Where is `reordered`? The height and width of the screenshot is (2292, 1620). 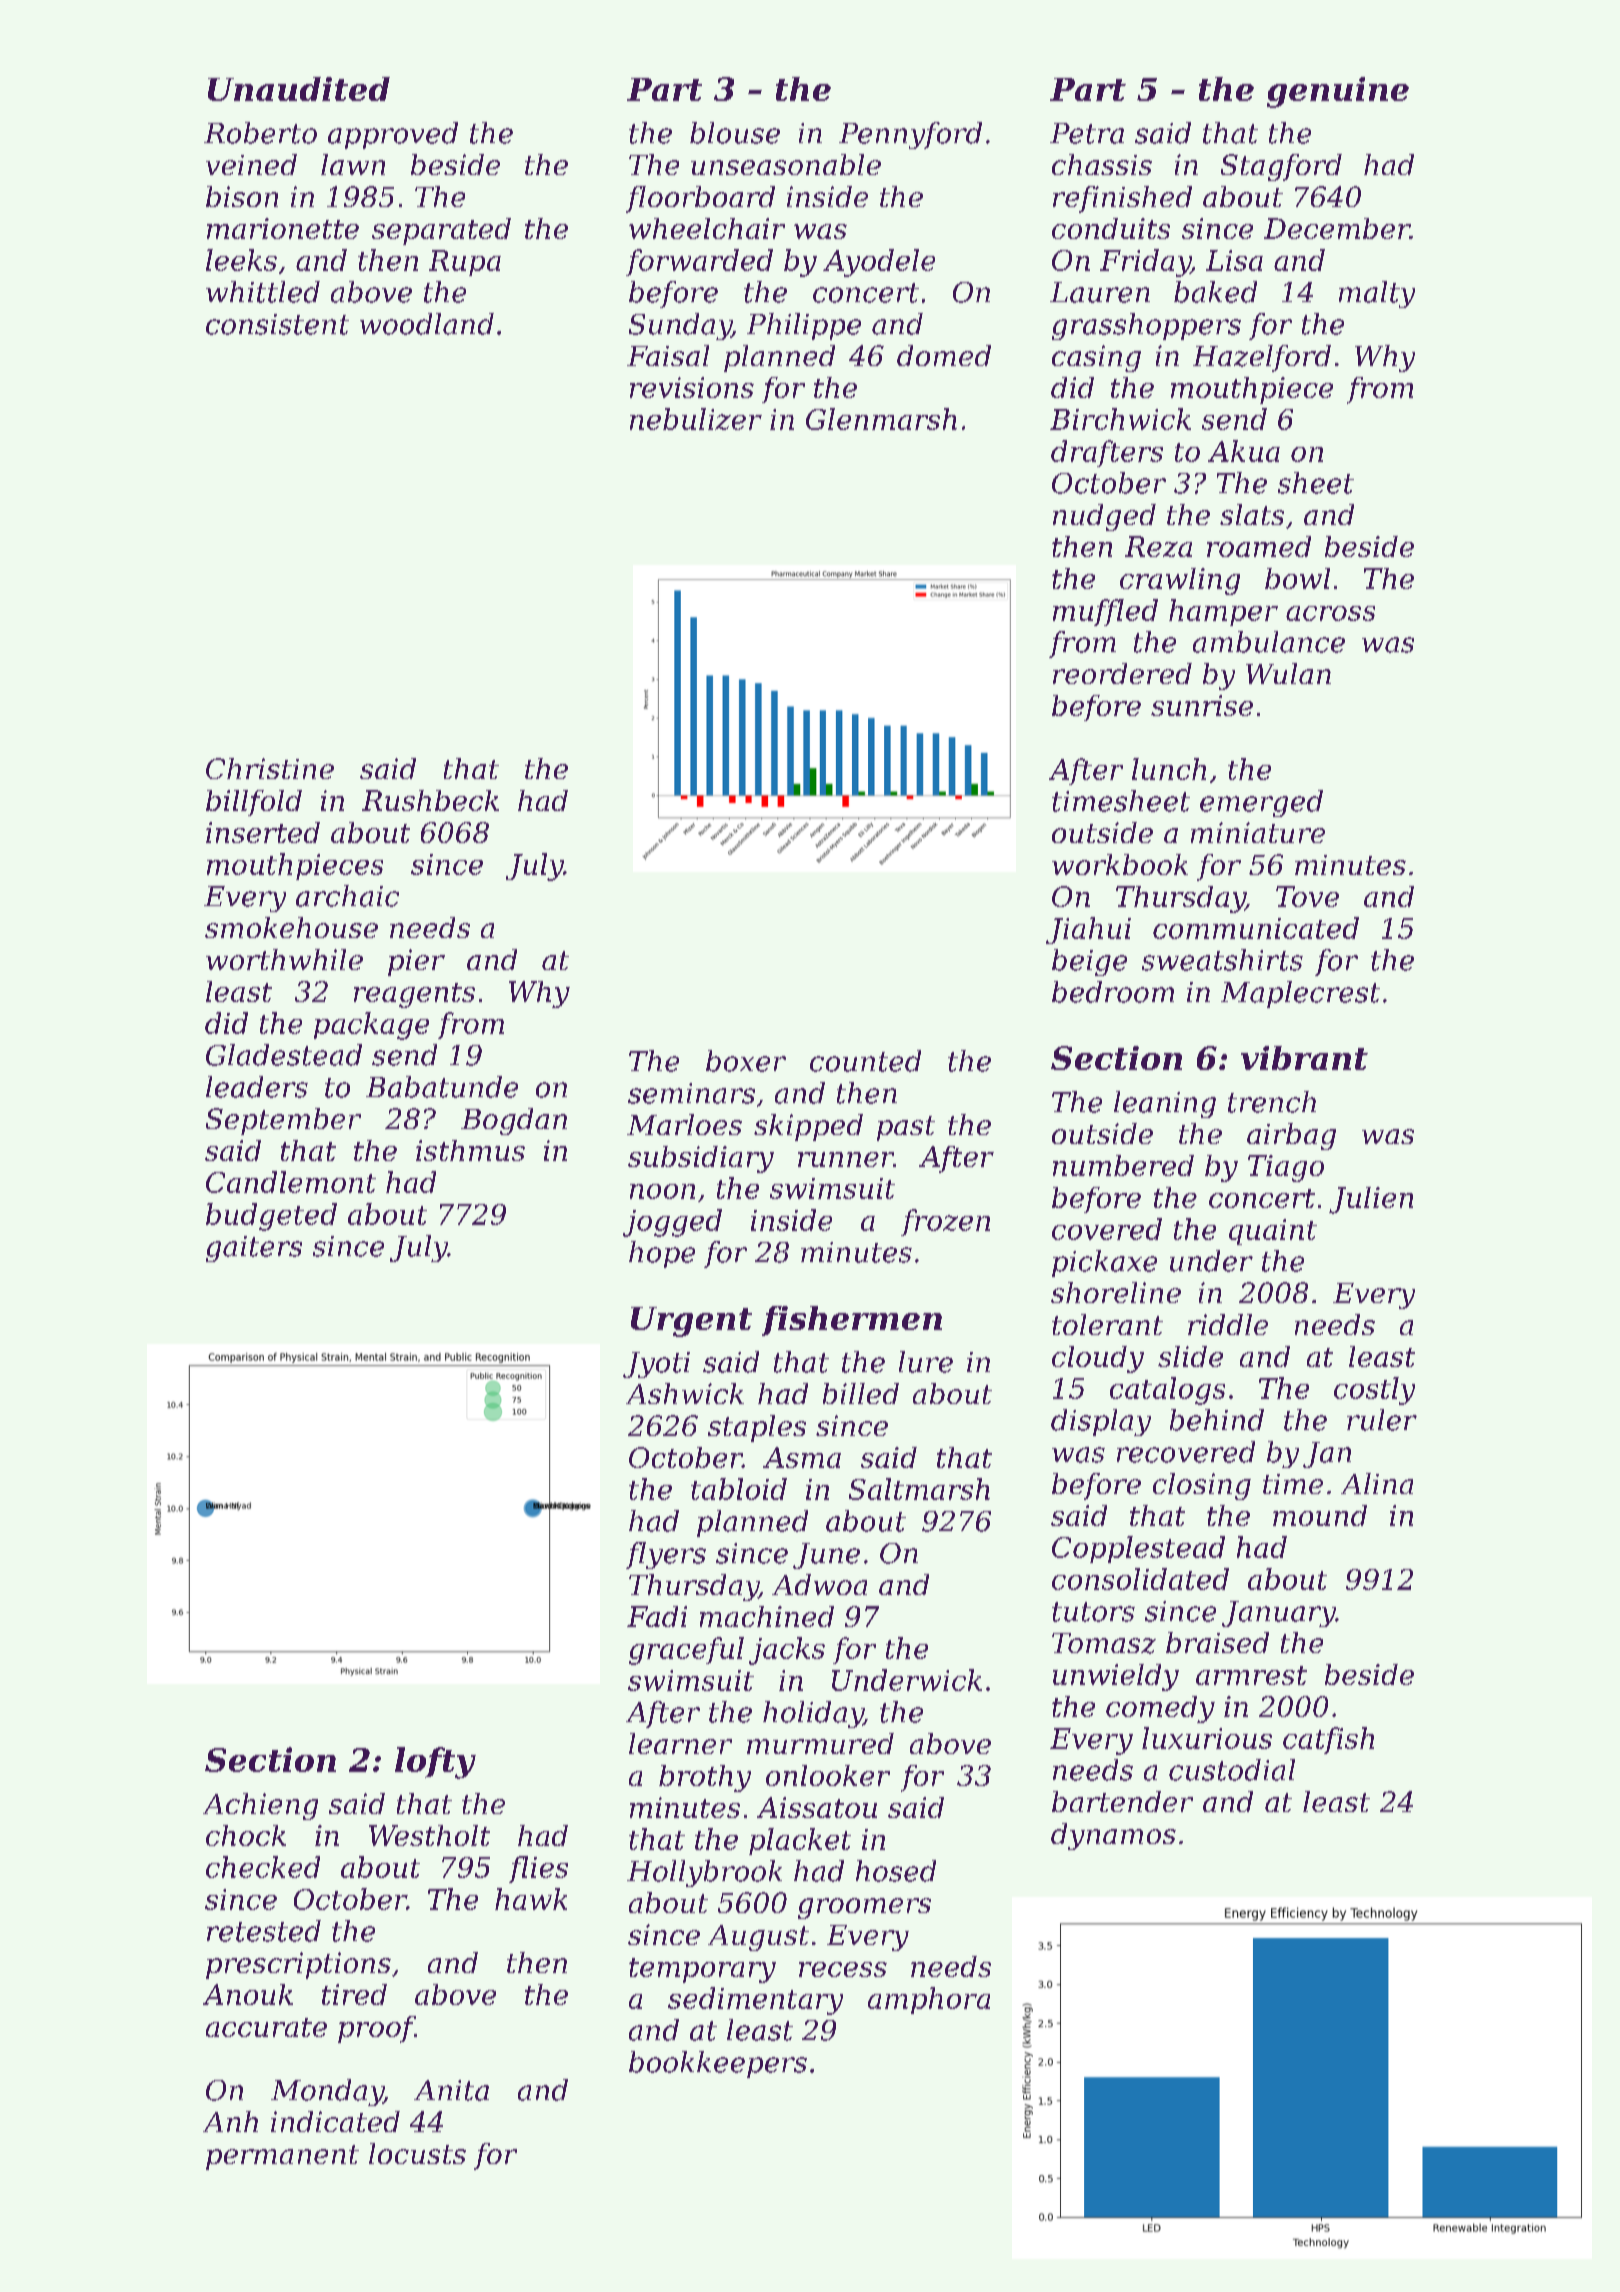 reordered is located at coordinates (1122, 673).
